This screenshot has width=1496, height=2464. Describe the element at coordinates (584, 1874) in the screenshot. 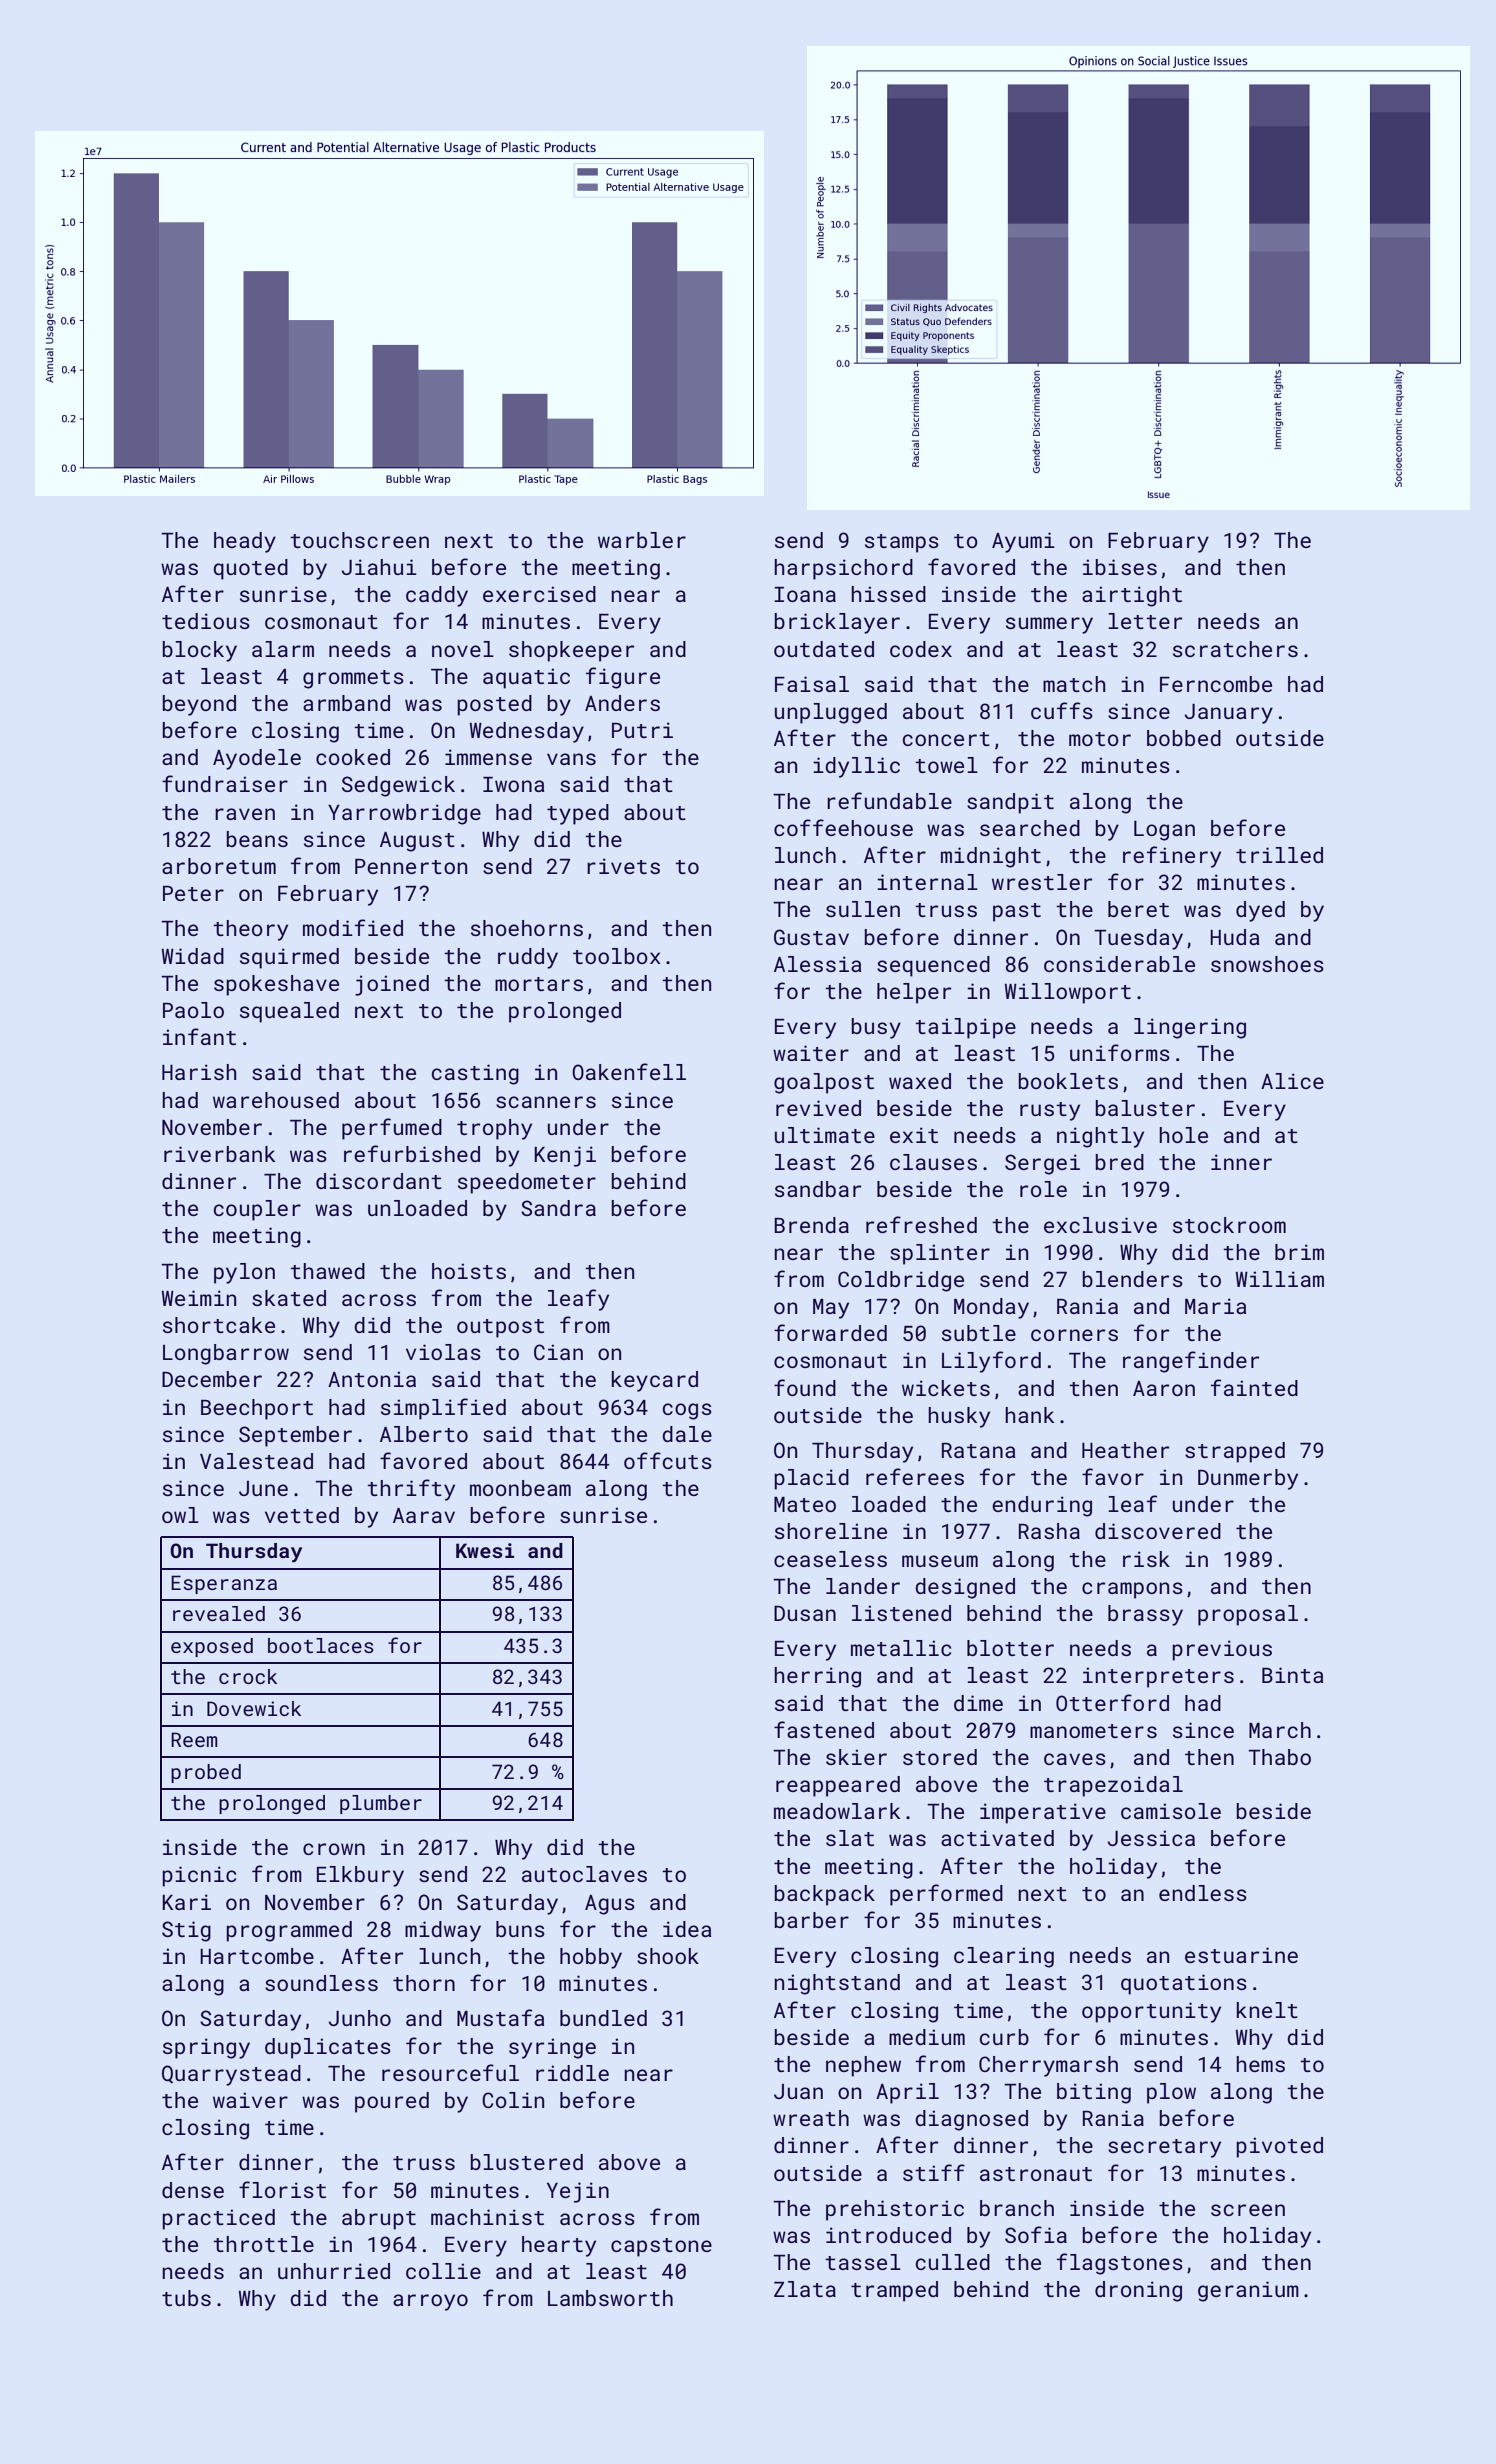

I see `autoclaves` at that location.
